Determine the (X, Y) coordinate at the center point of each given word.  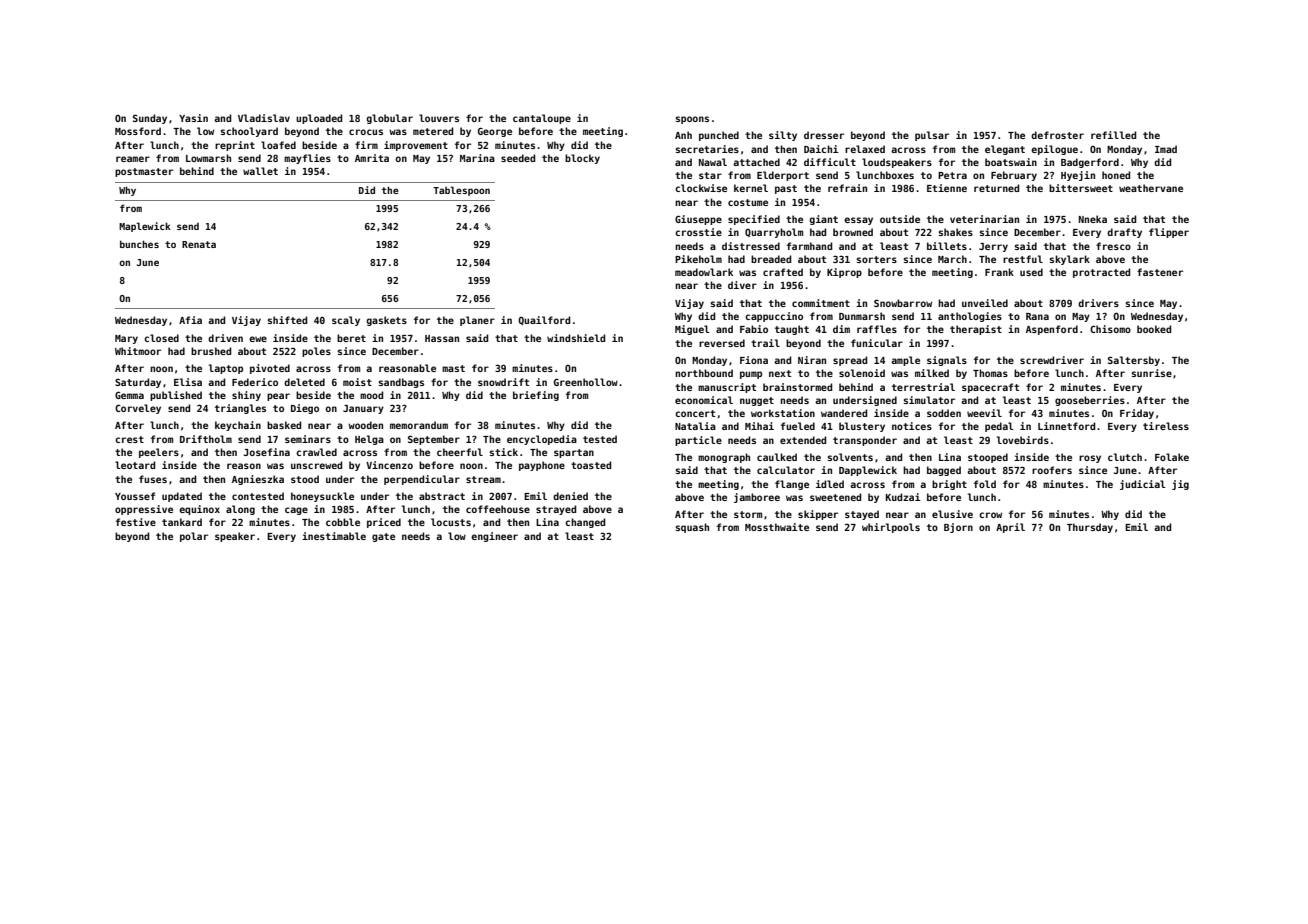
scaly (346, 321)
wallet (260, 171)
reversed (722, 343)
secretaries (707, 149)
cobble (343, 522)
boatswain (1011, 162)
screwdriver (1052, 360)
